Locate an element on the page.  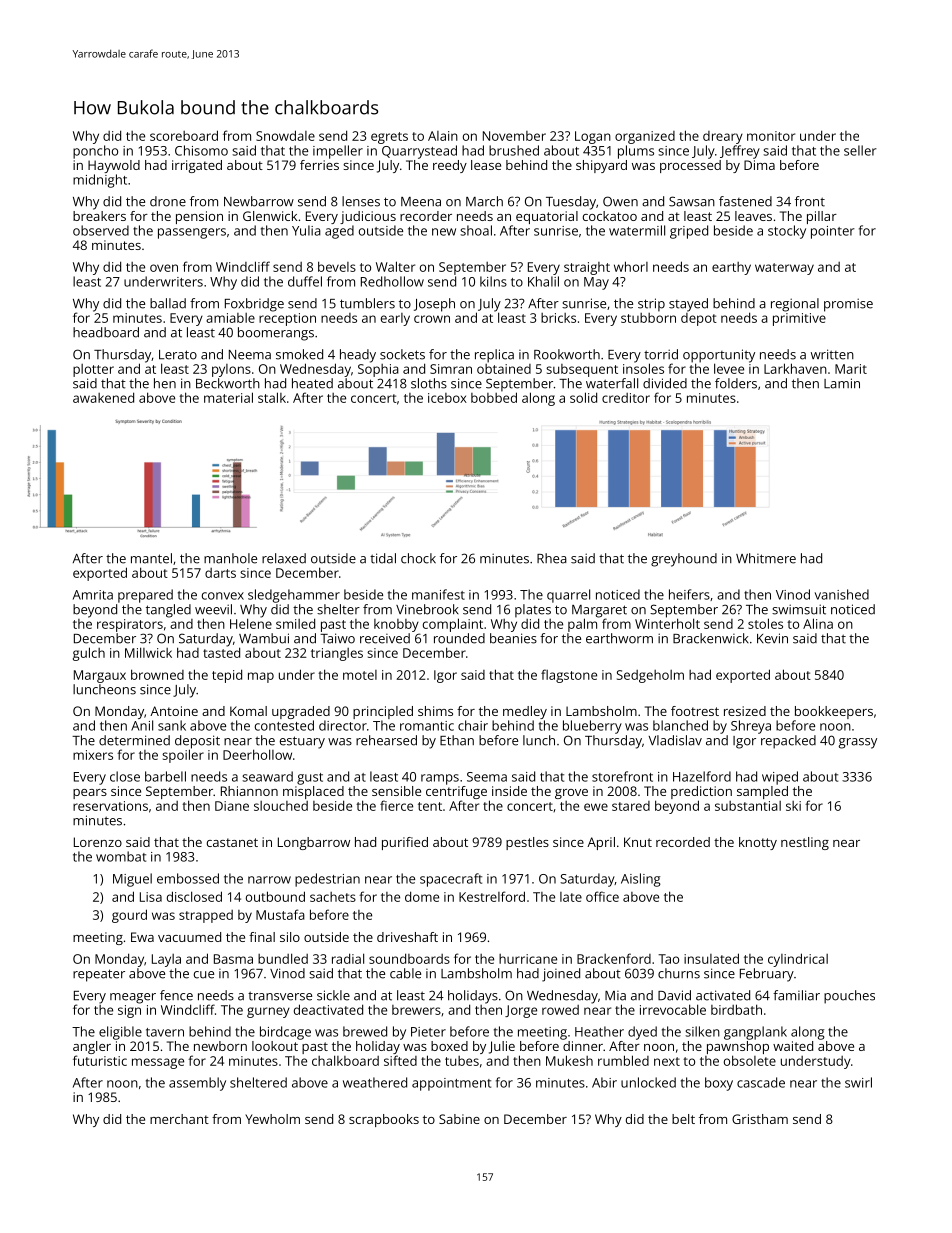
icebox is located at coordinates (447, 398).
